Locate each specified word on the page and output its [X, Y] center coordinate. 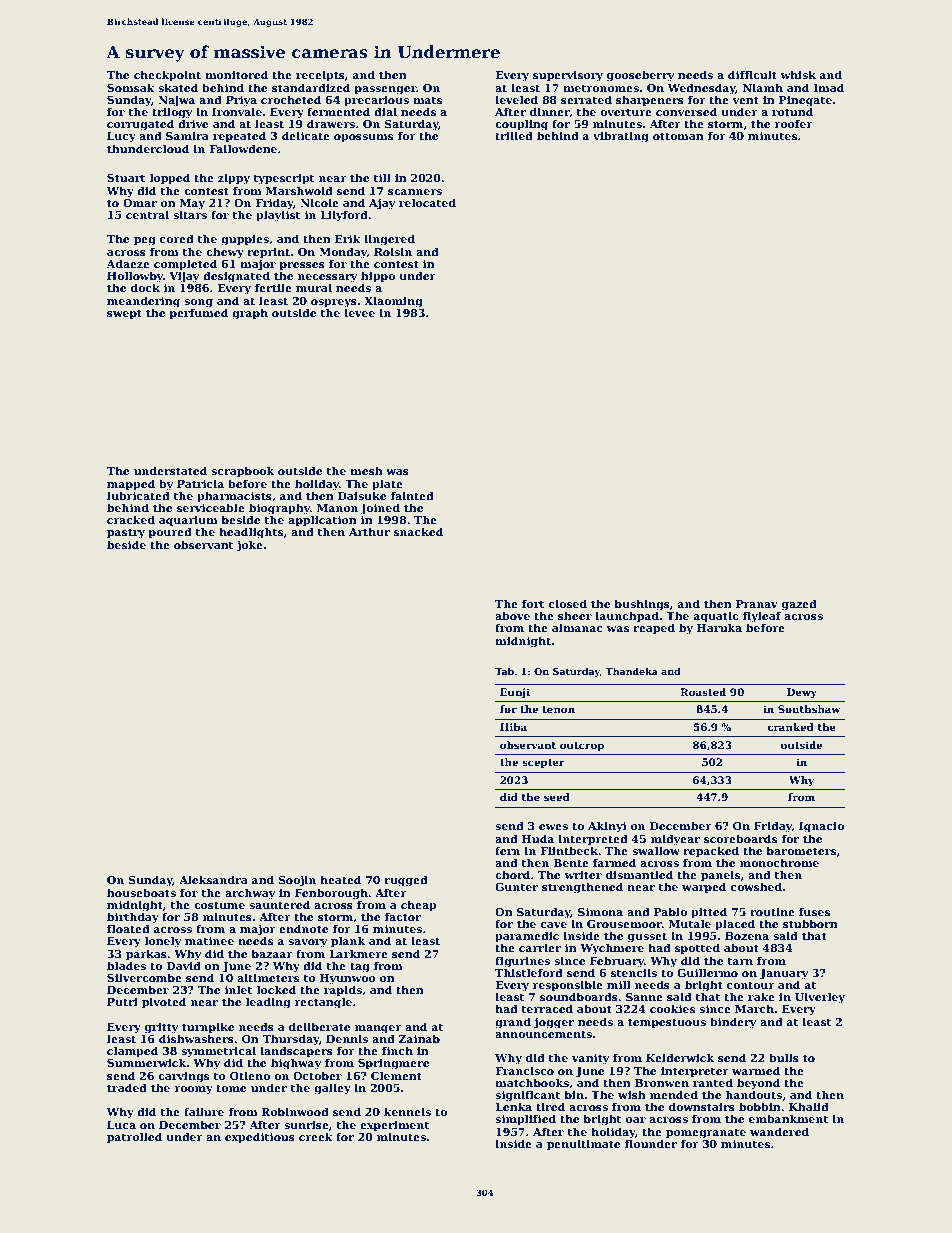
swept [124, 314]
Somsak [131, 87]
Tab [504, 671]
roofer [794, 123]
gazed [799, 605]
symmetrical [218, 1052]
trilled [514, 135]
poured [170, 533]
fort [533, 603]
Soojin [297, 881]
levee [359, 312]
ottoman [678, 136]
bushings [642, 605]
